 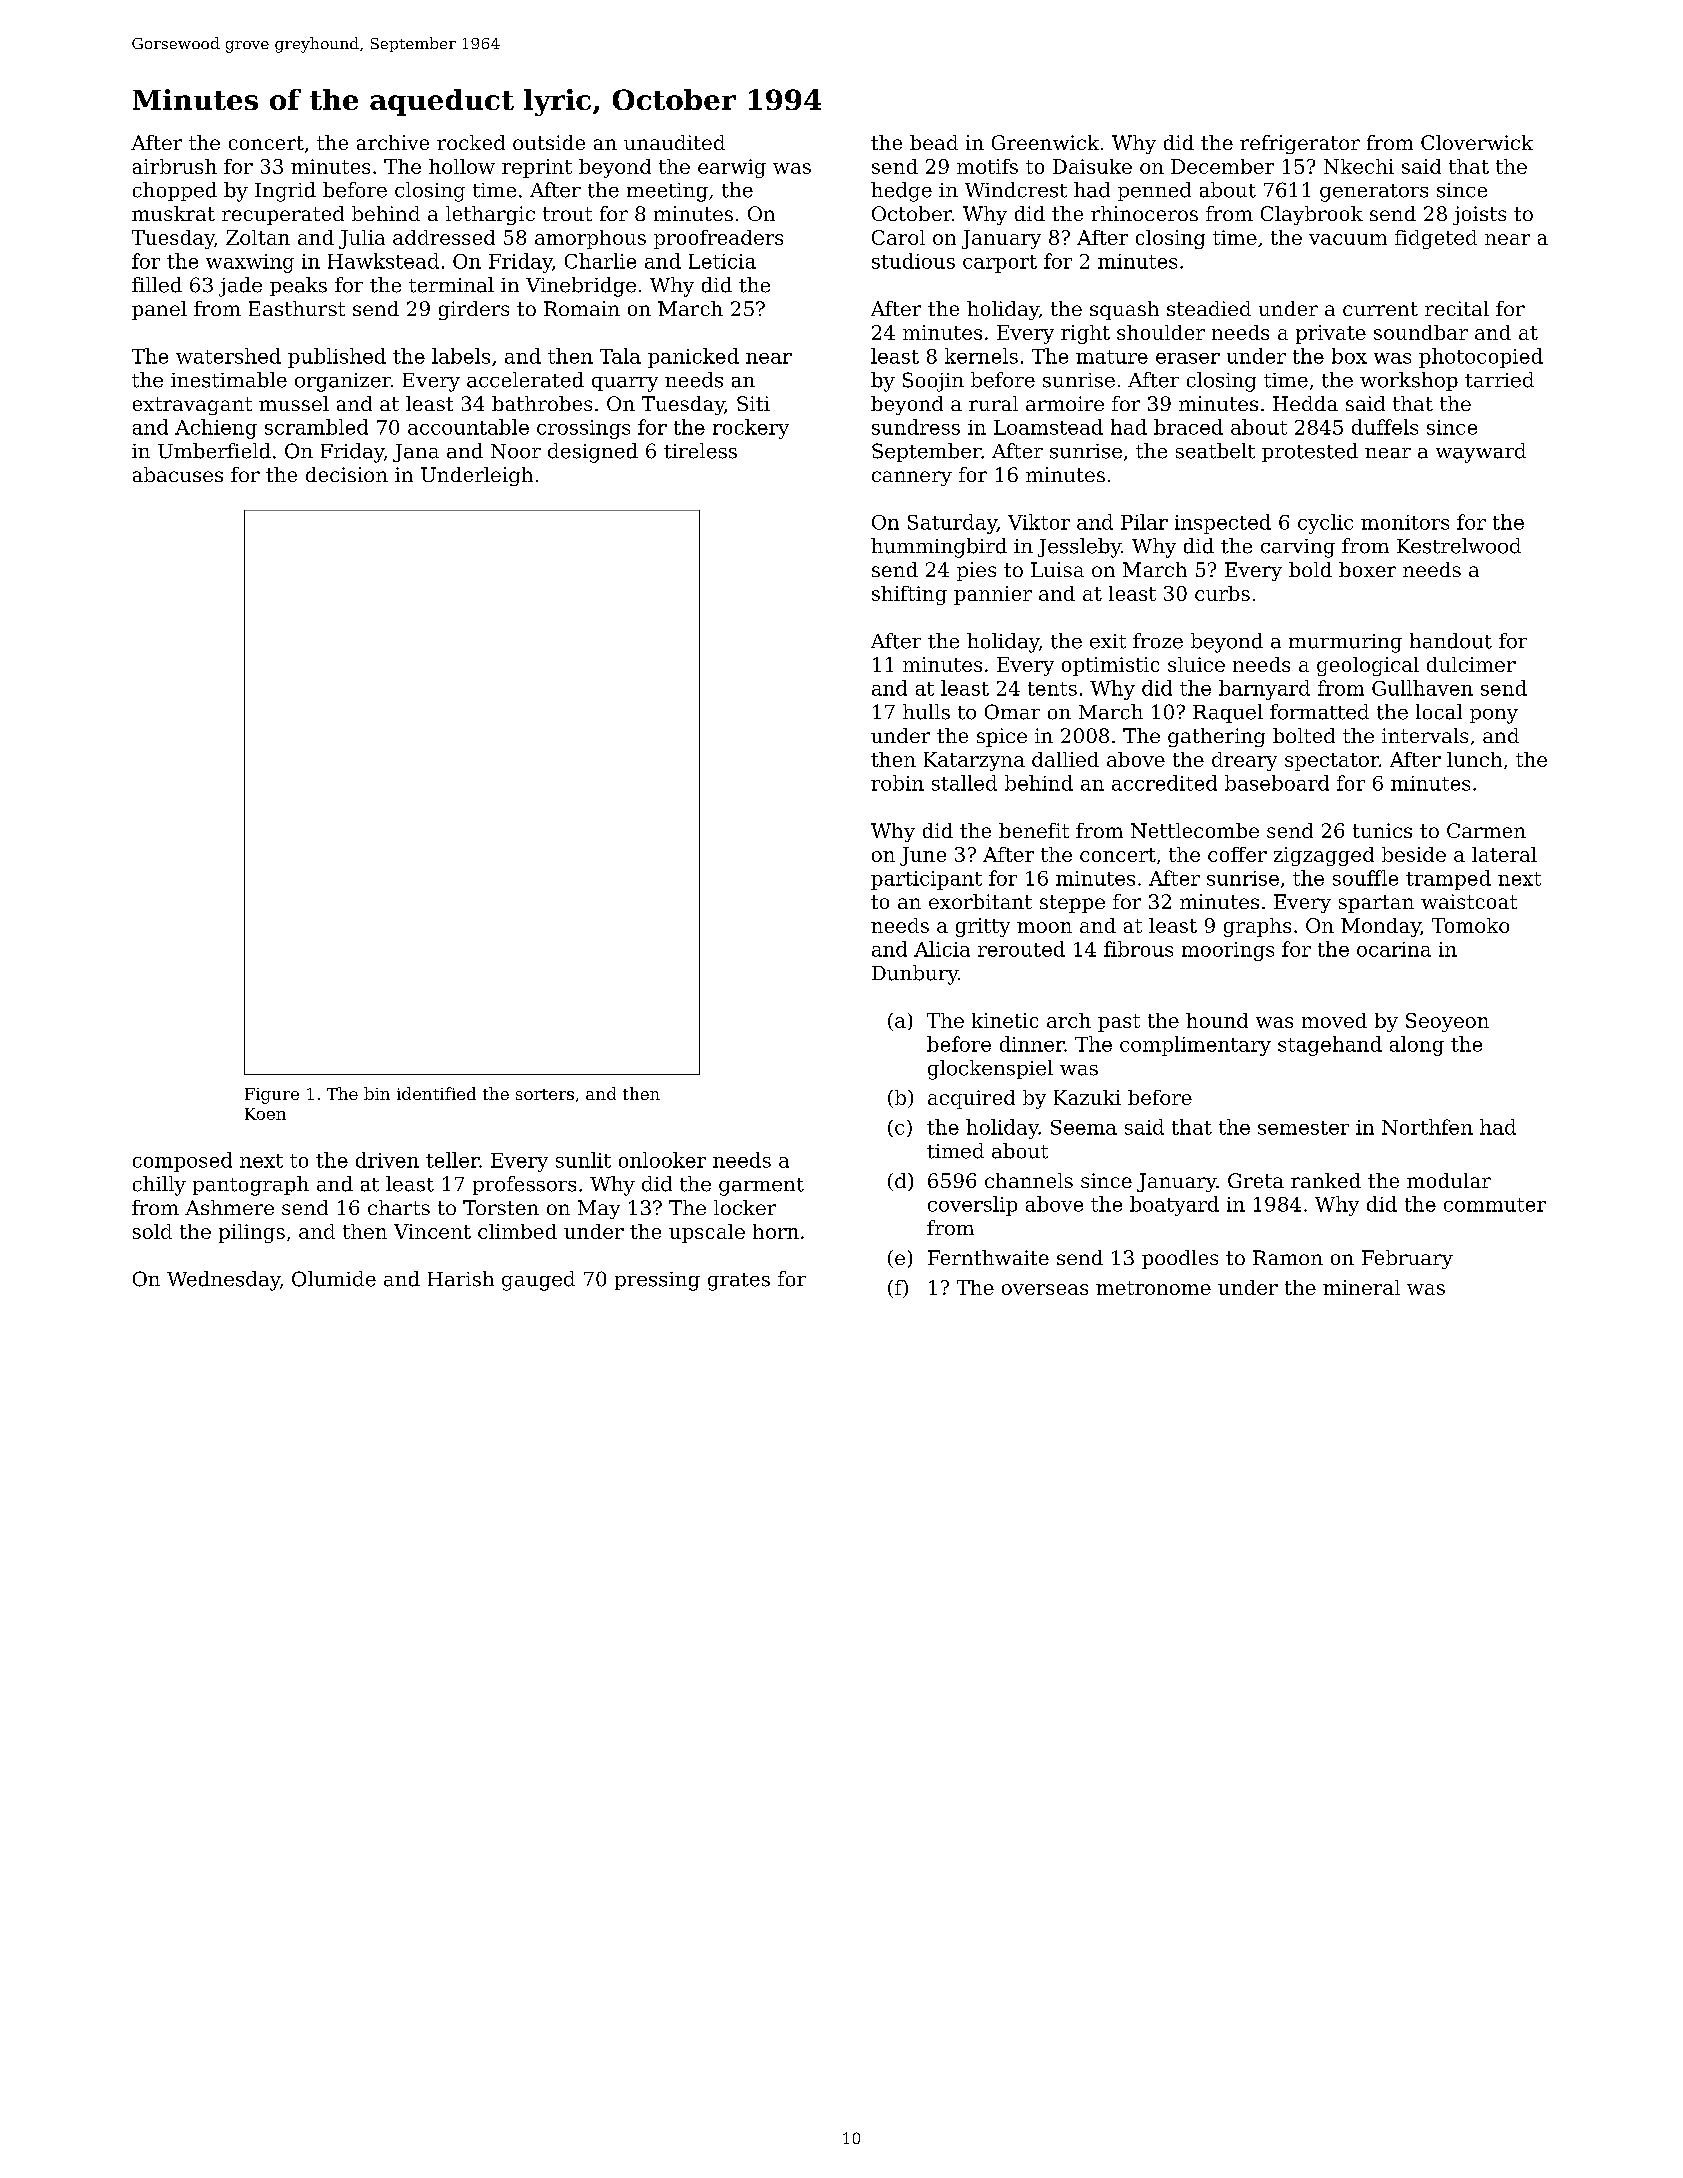 What do you see at coordinates (362, 239) in the image?
I see `Julia` at bounding box center [362, 239].
